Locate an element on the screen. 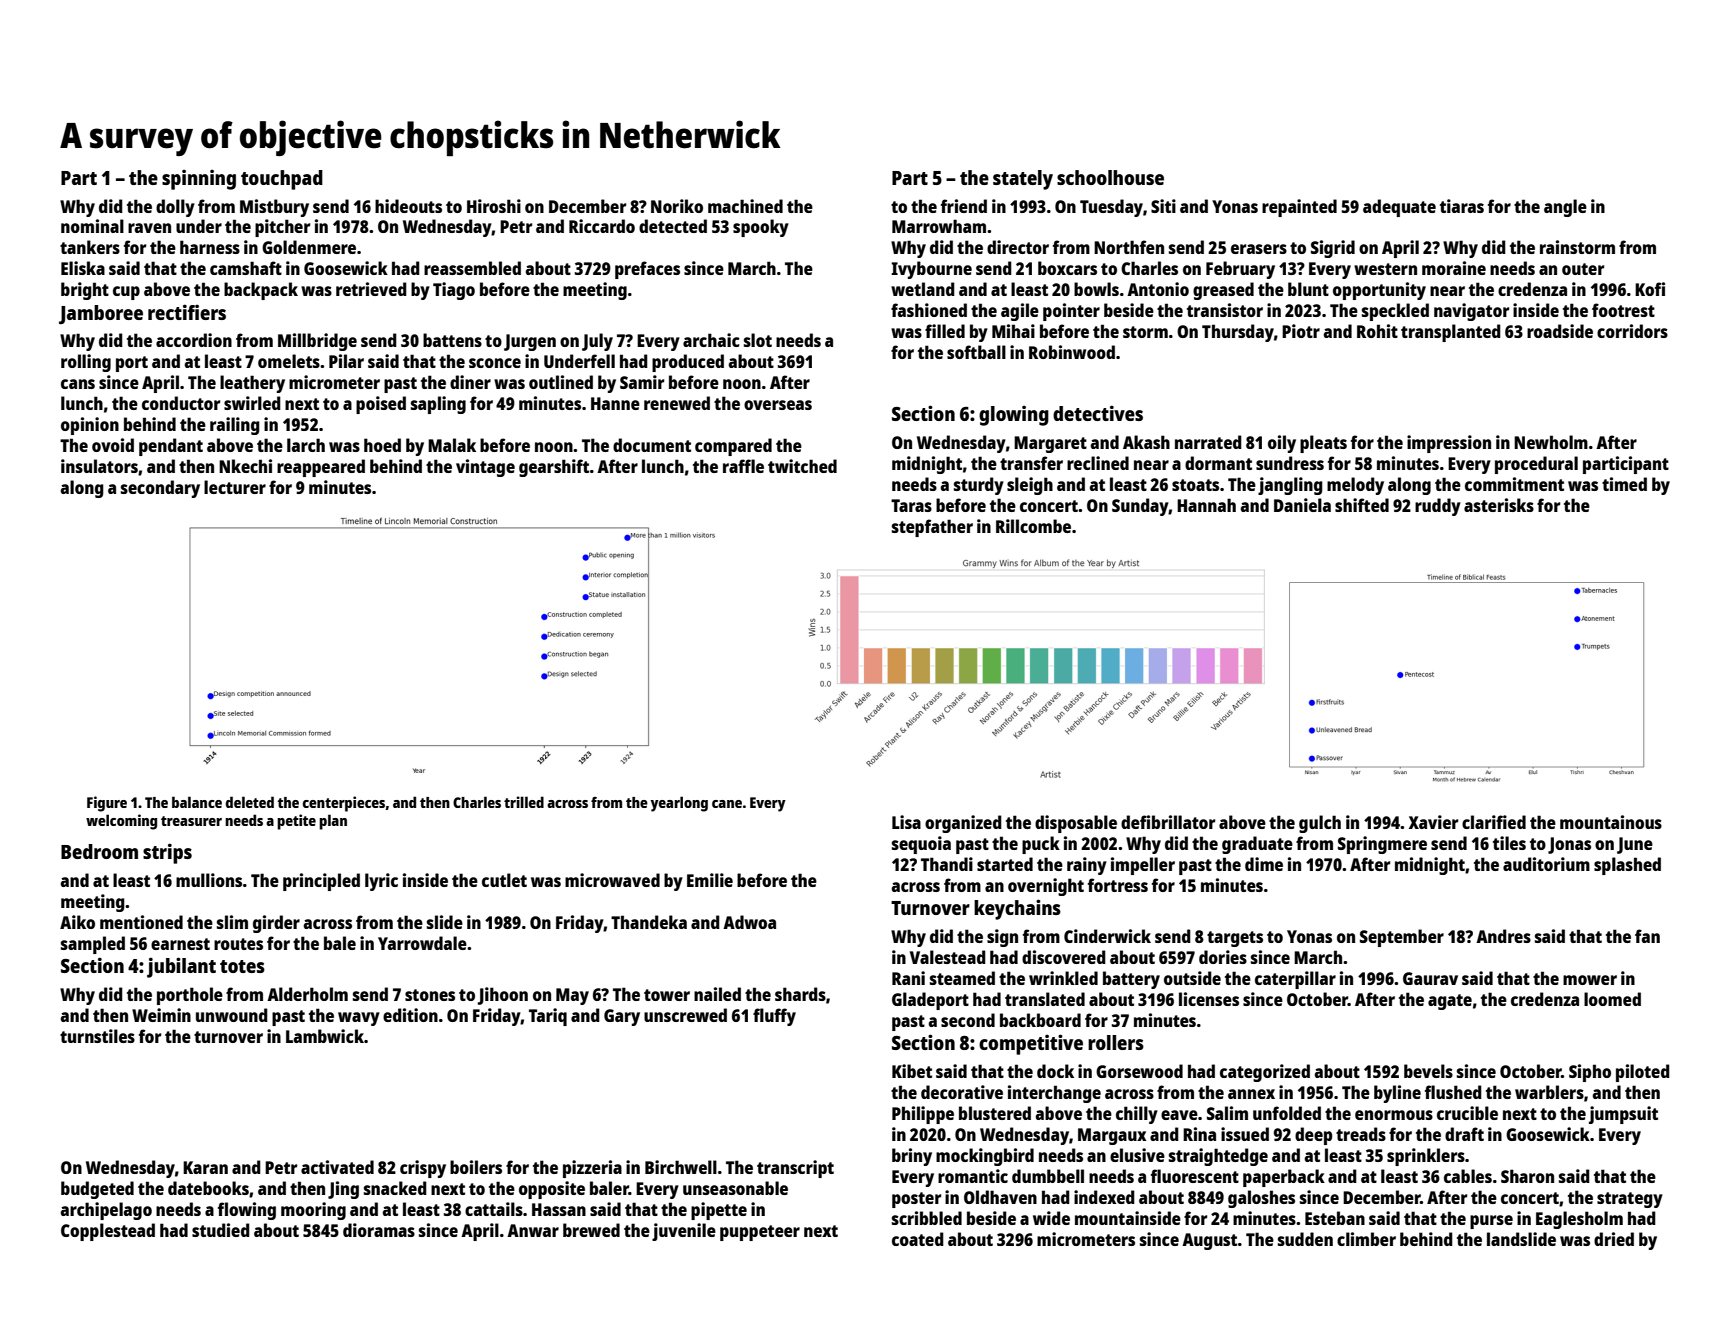 This screenshot has height=1338, width=1732. stepfather is located at coordinates (932, 528).
